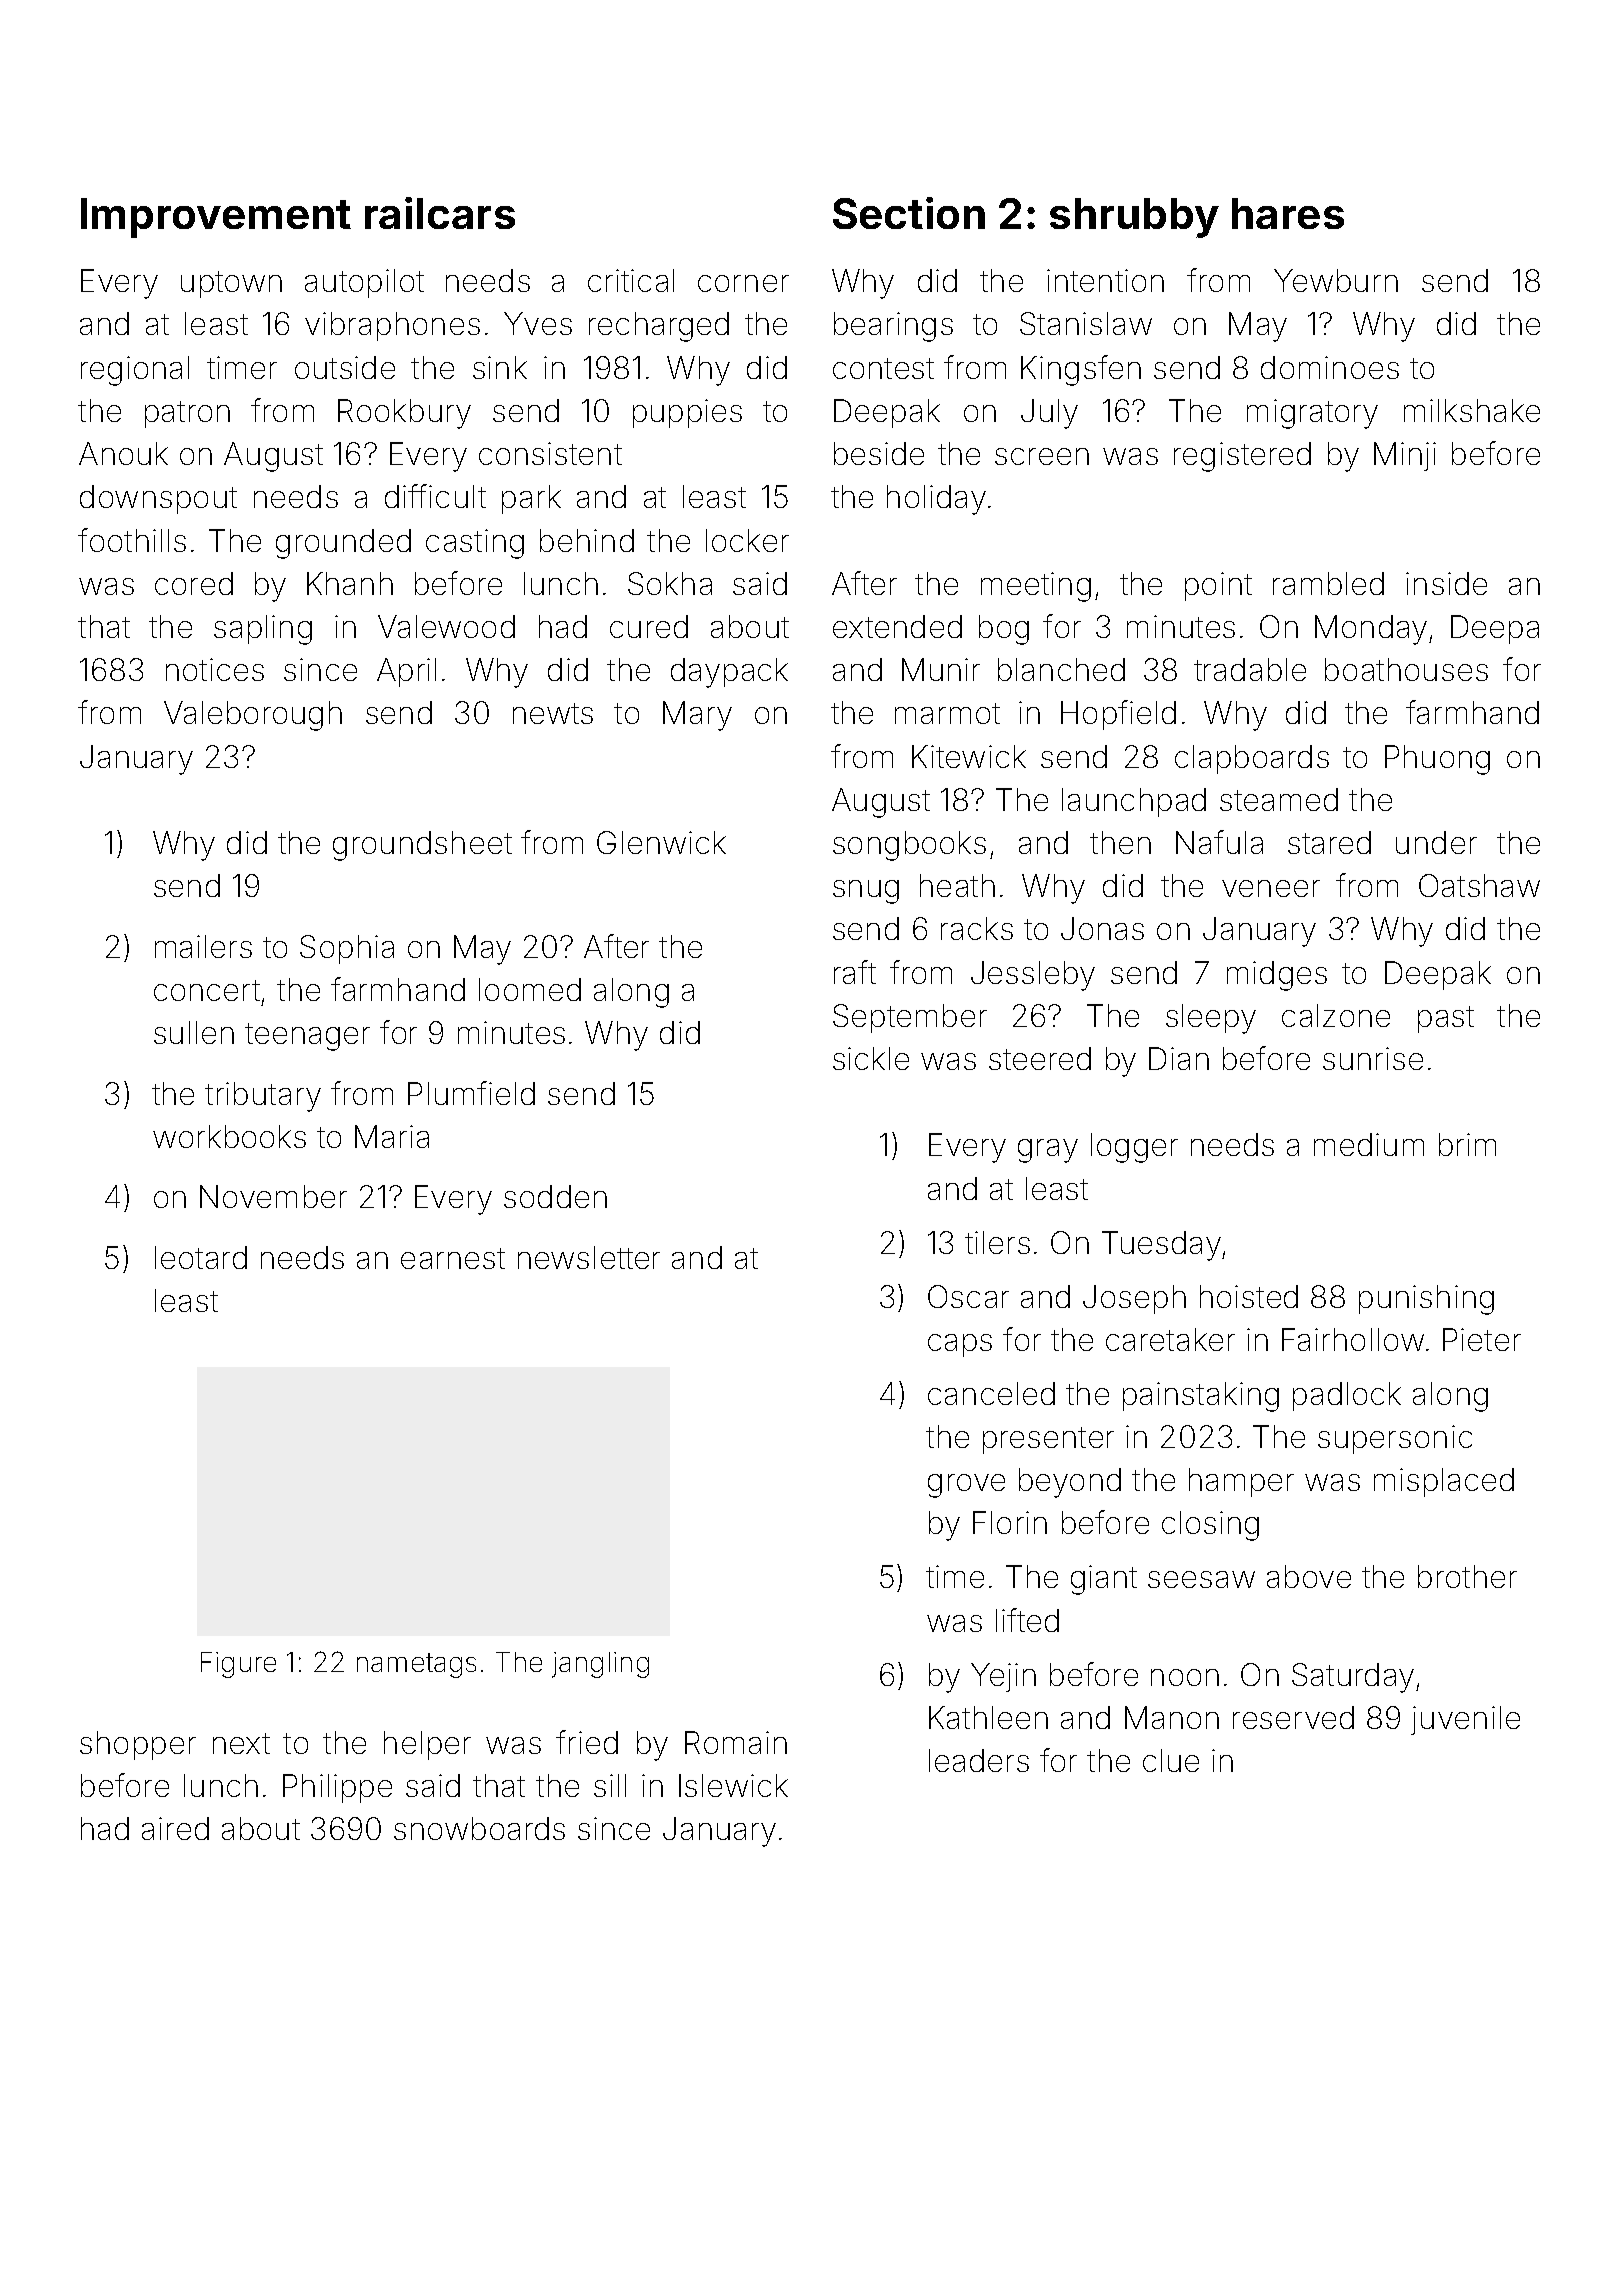  Describe the element at coordinates (175, 1828) in the screenshot. I see `aired` at that location.
